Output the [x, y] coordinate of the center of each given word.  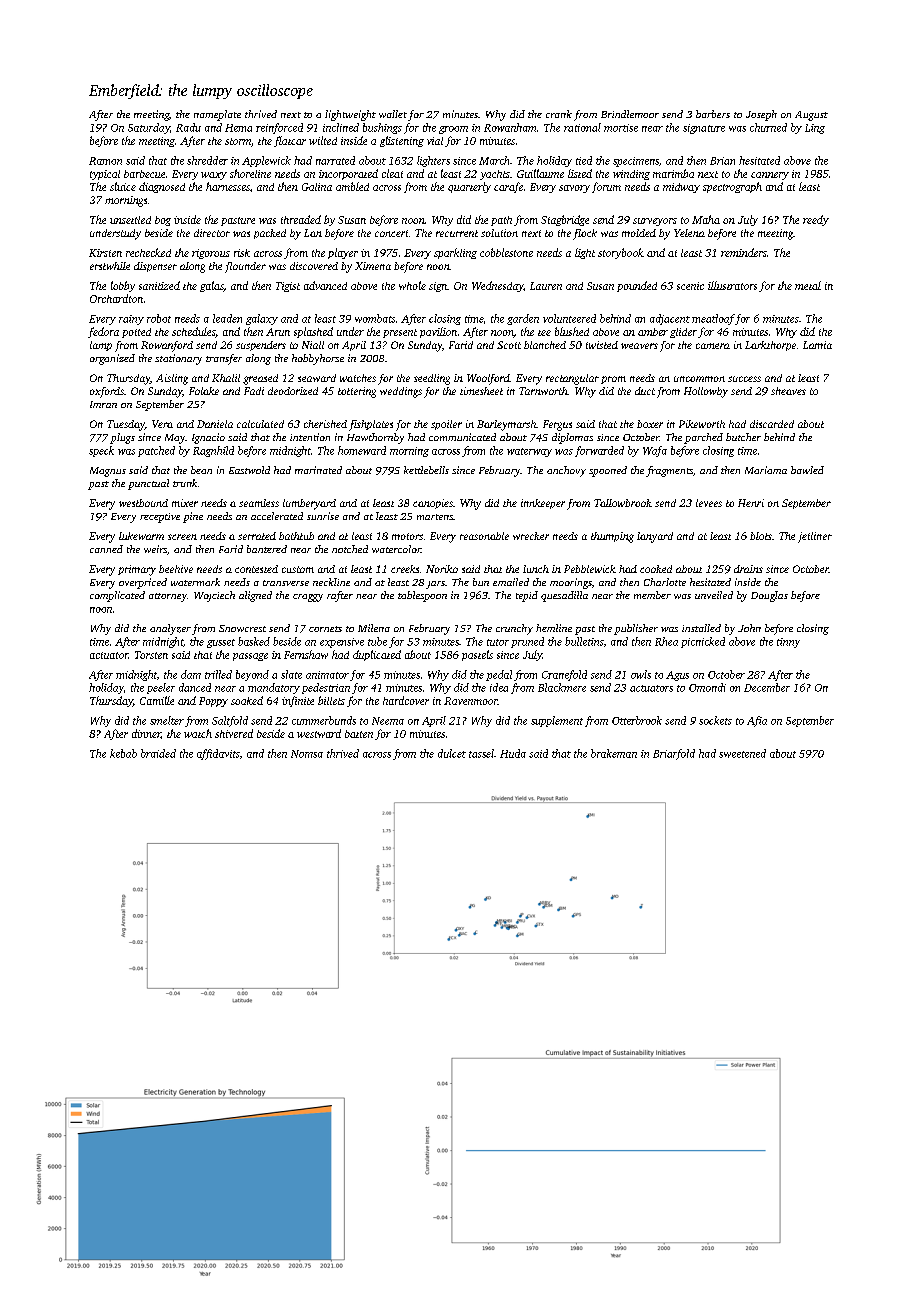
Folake [204, 391]
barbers [713, 114]
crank [559, 114]
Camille [157, 700]
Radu [188, 127]
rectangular [572, 379]
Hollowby [706, 392]
